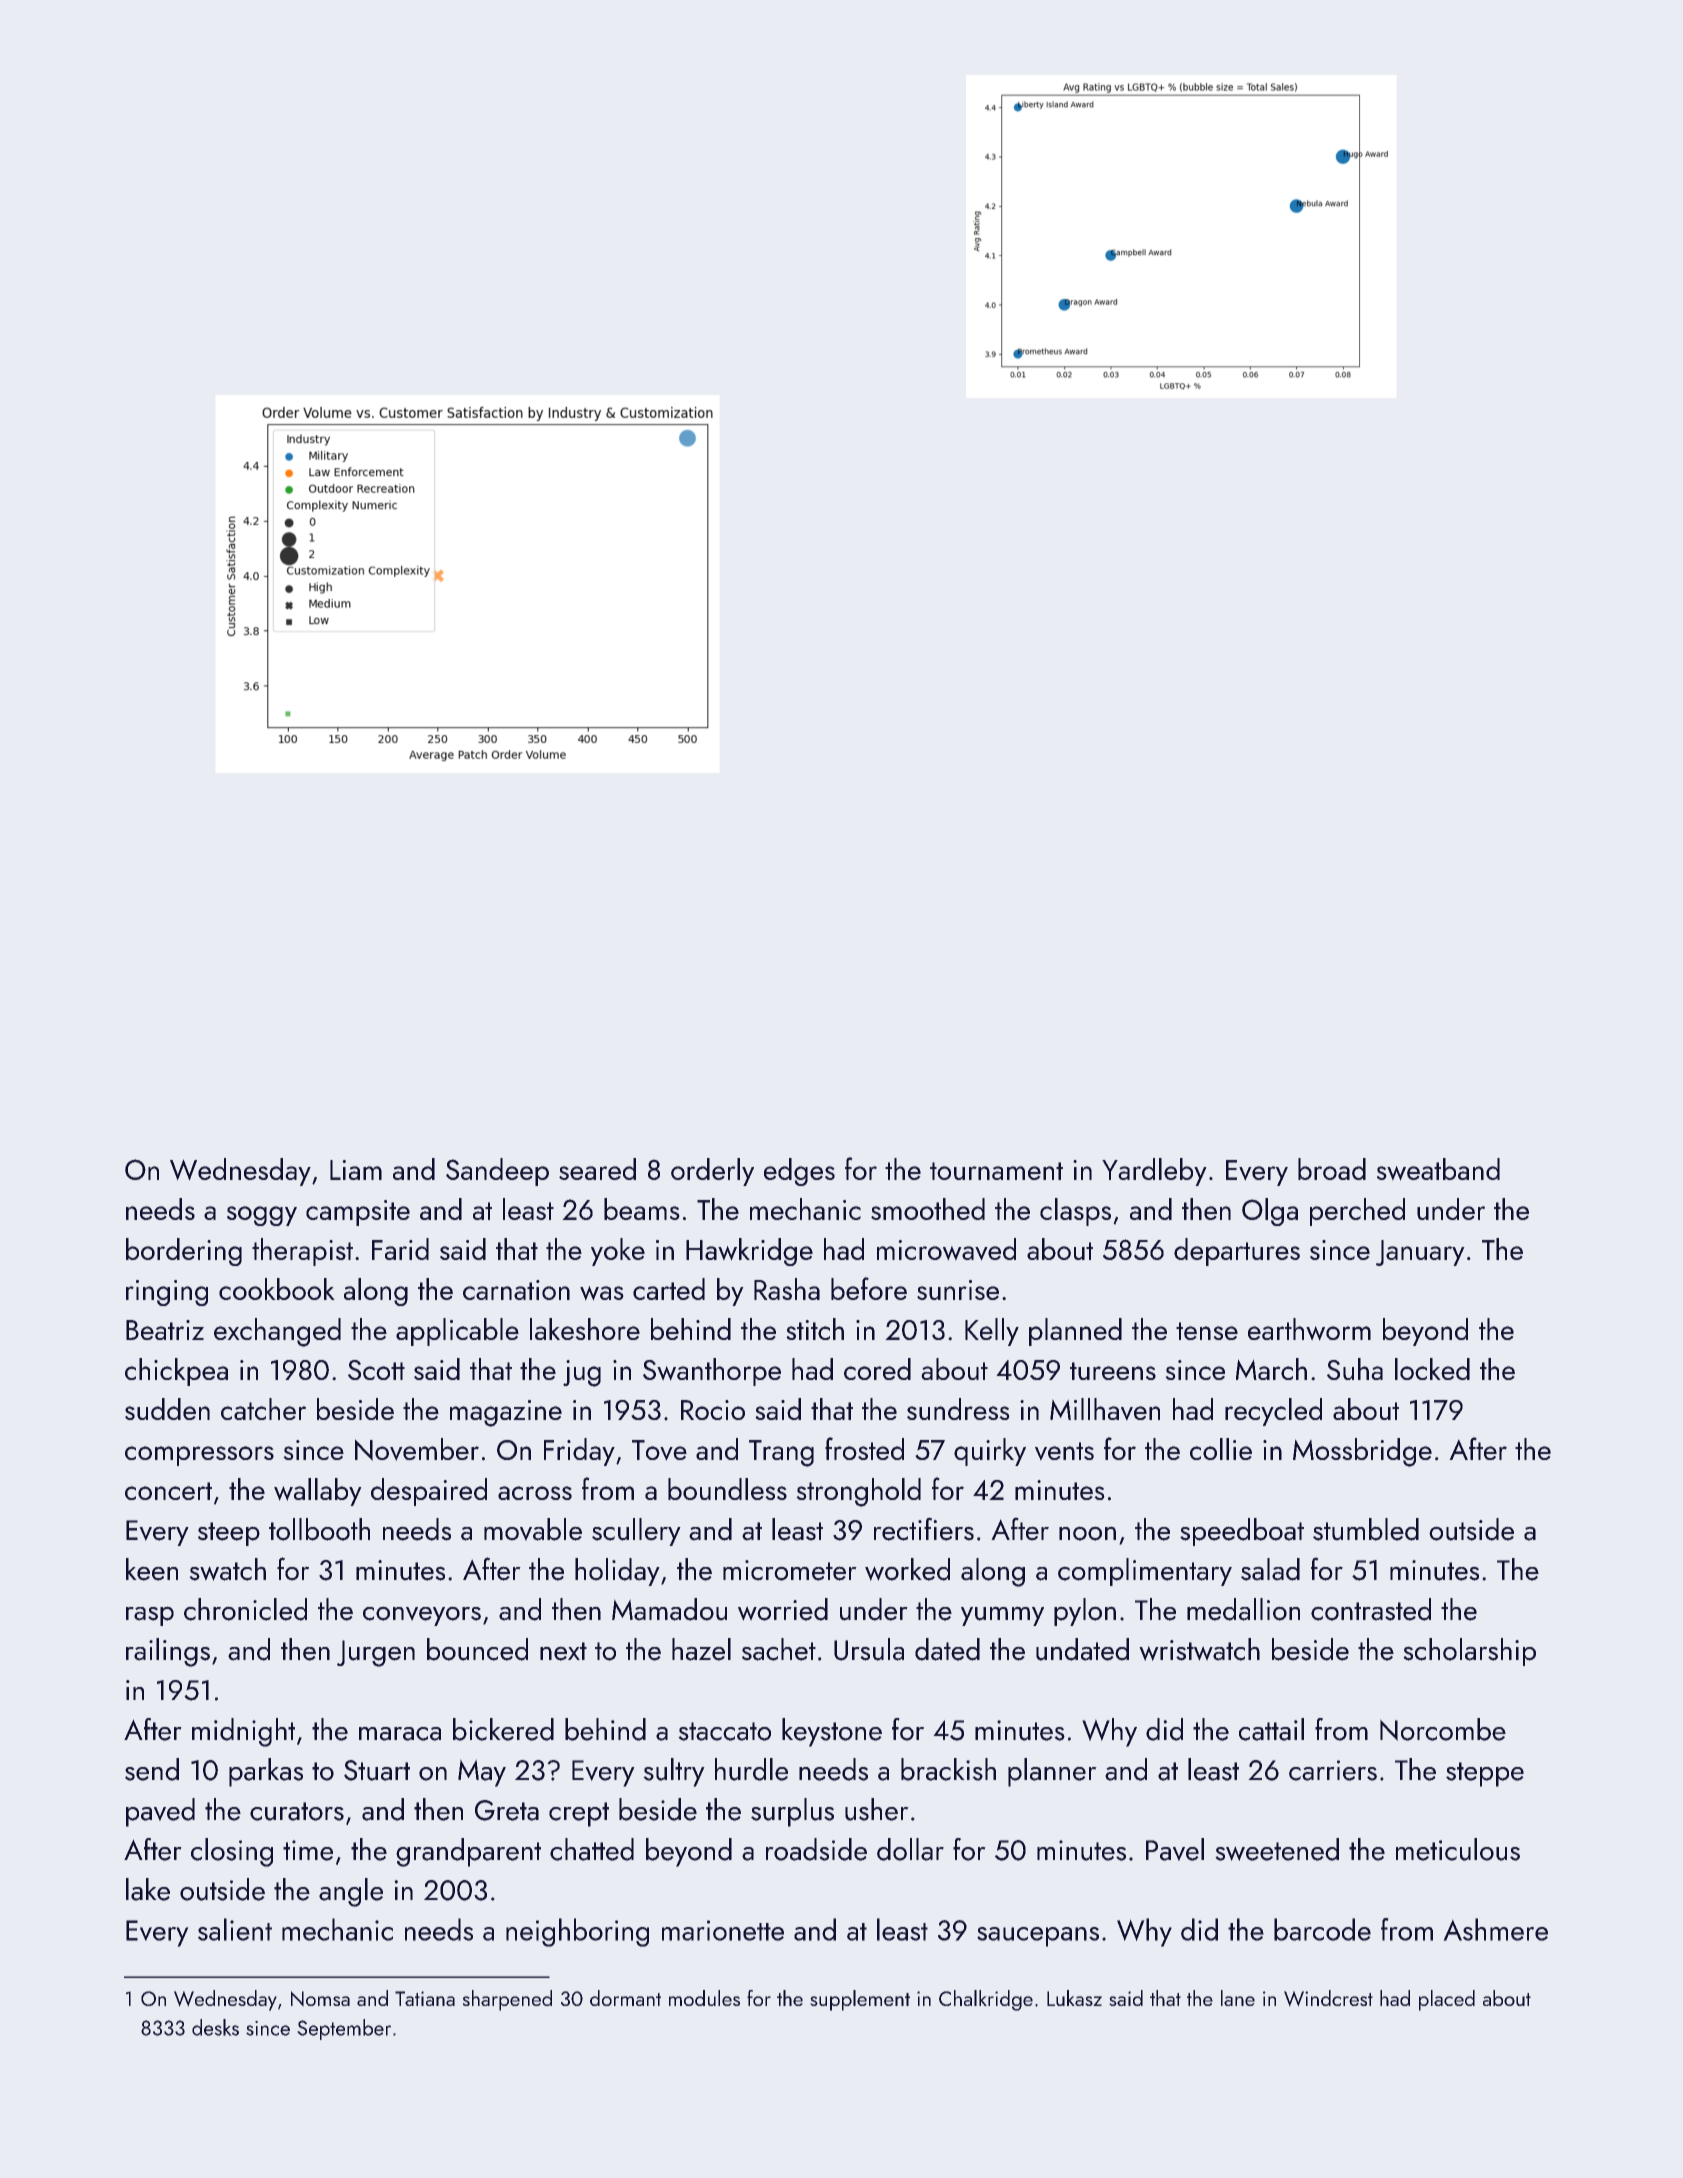  I want to click on contrasted, so click(1371, 1609).
